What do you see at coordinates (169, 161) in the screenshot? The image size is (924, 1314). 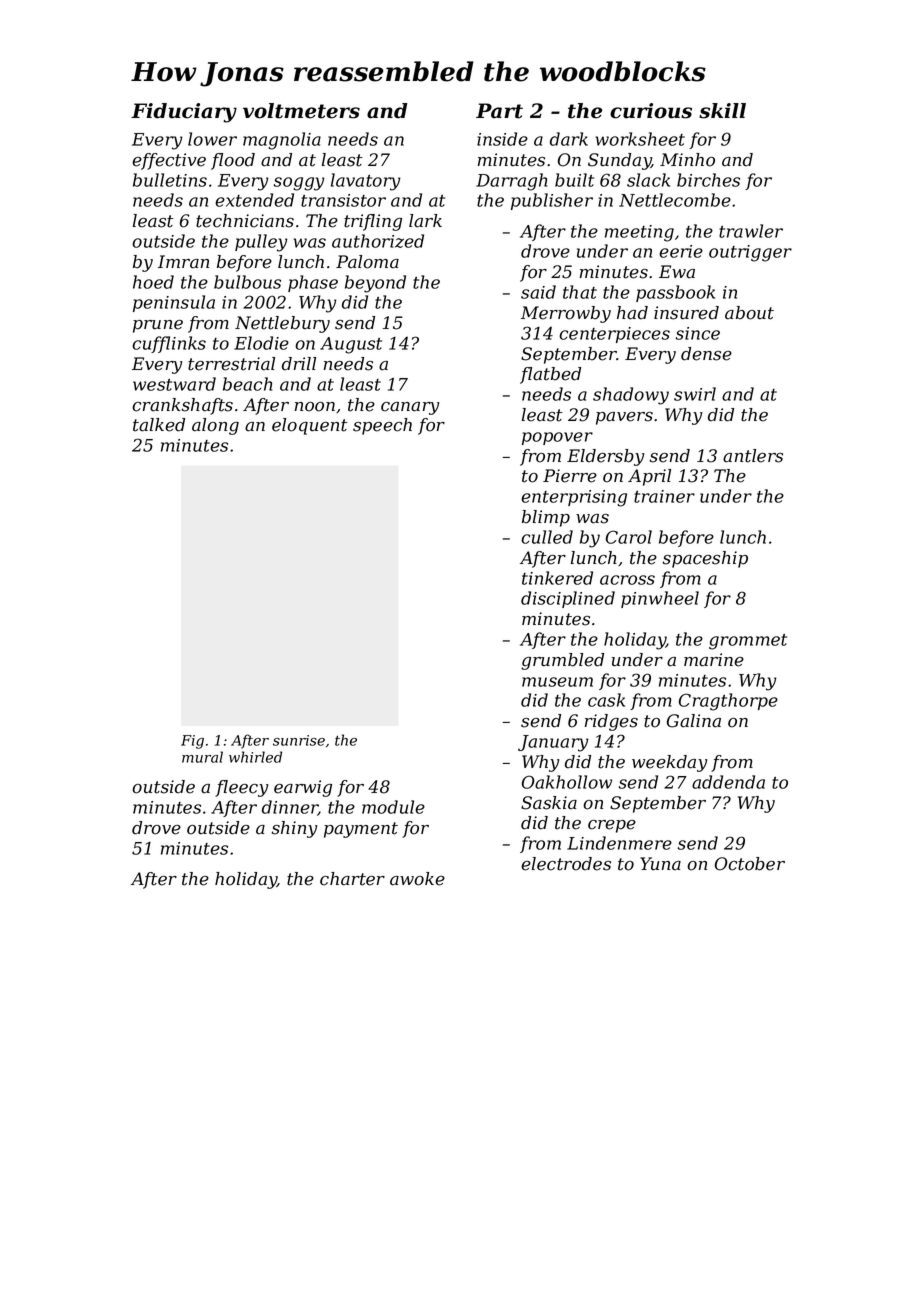 I see `effective` at bounding box center [169, 161].
